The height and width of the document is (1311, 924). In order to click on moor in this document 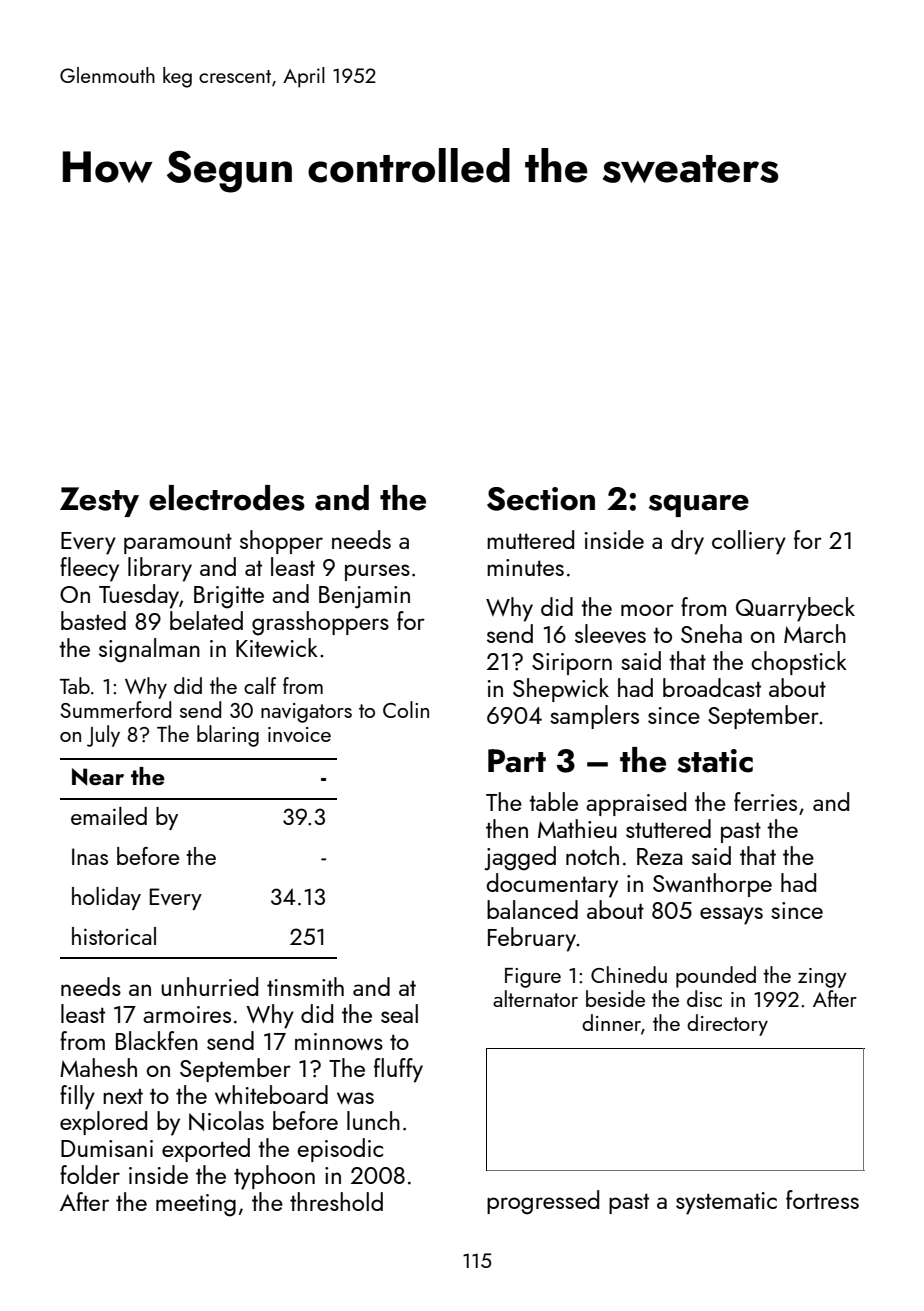, I will do `click(647, 610)`.
